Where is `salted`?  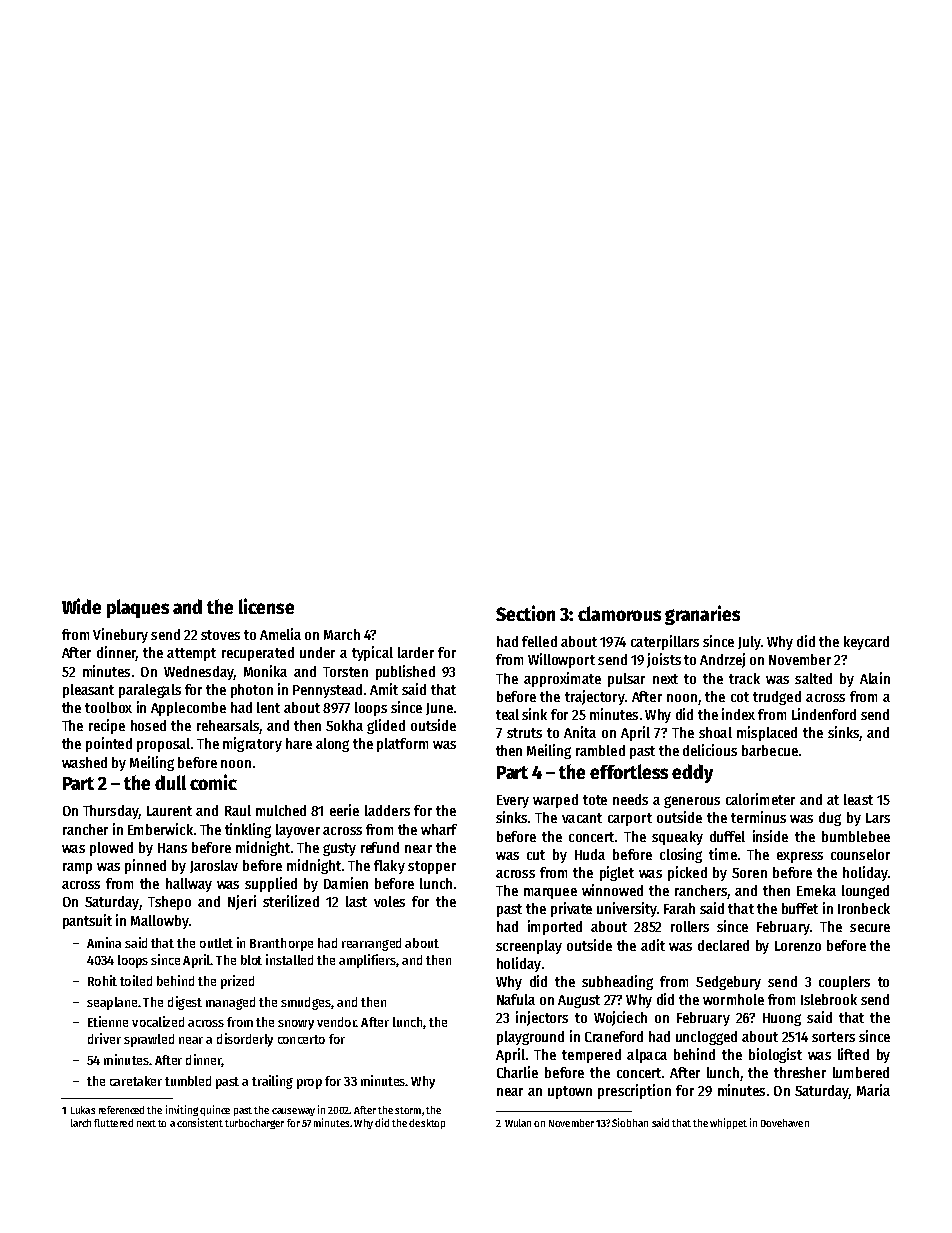
salted is located at coordinates (813, 678).
